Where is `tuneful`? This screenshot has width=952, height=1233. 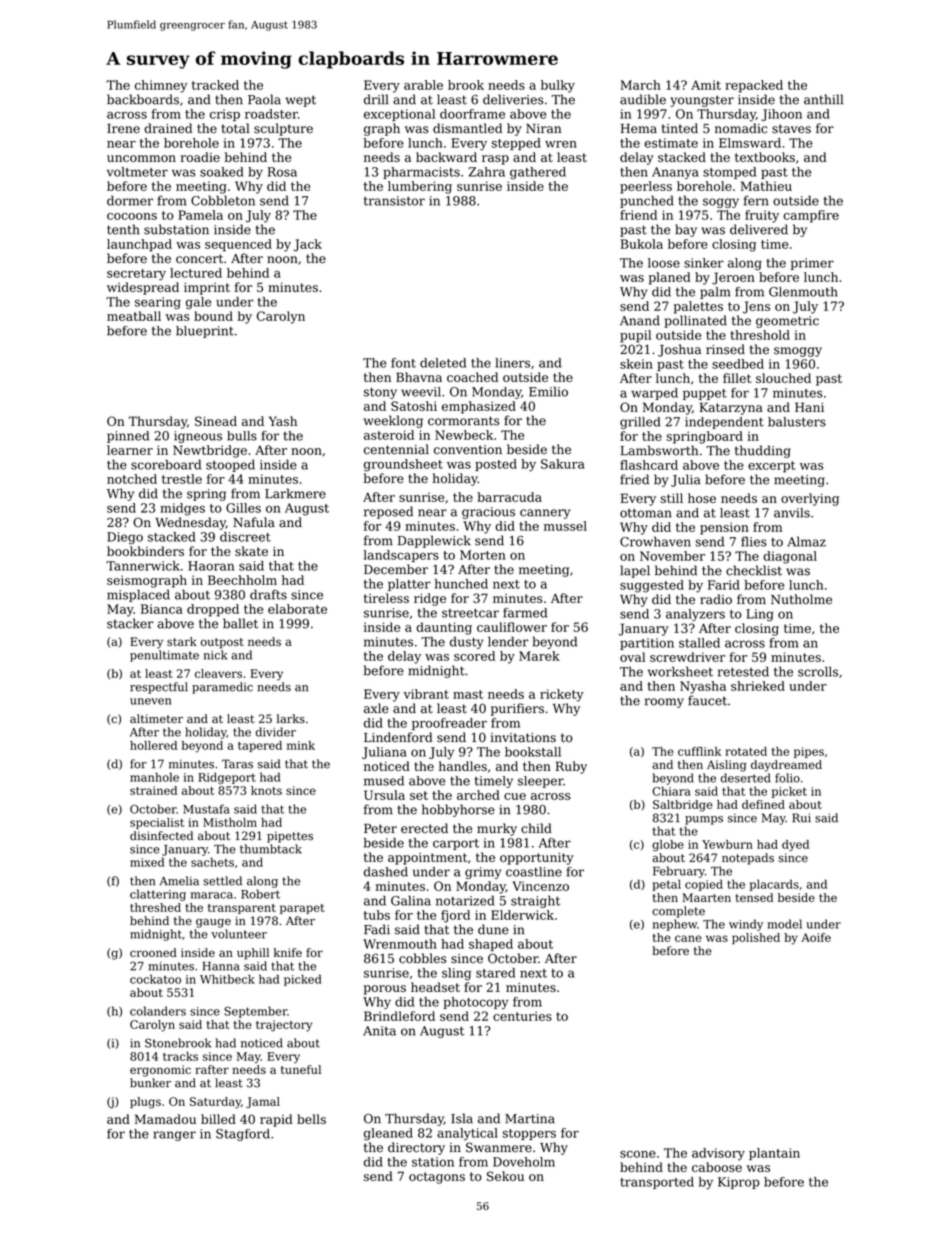 tuneful is located at coordinates (301, 1069).
